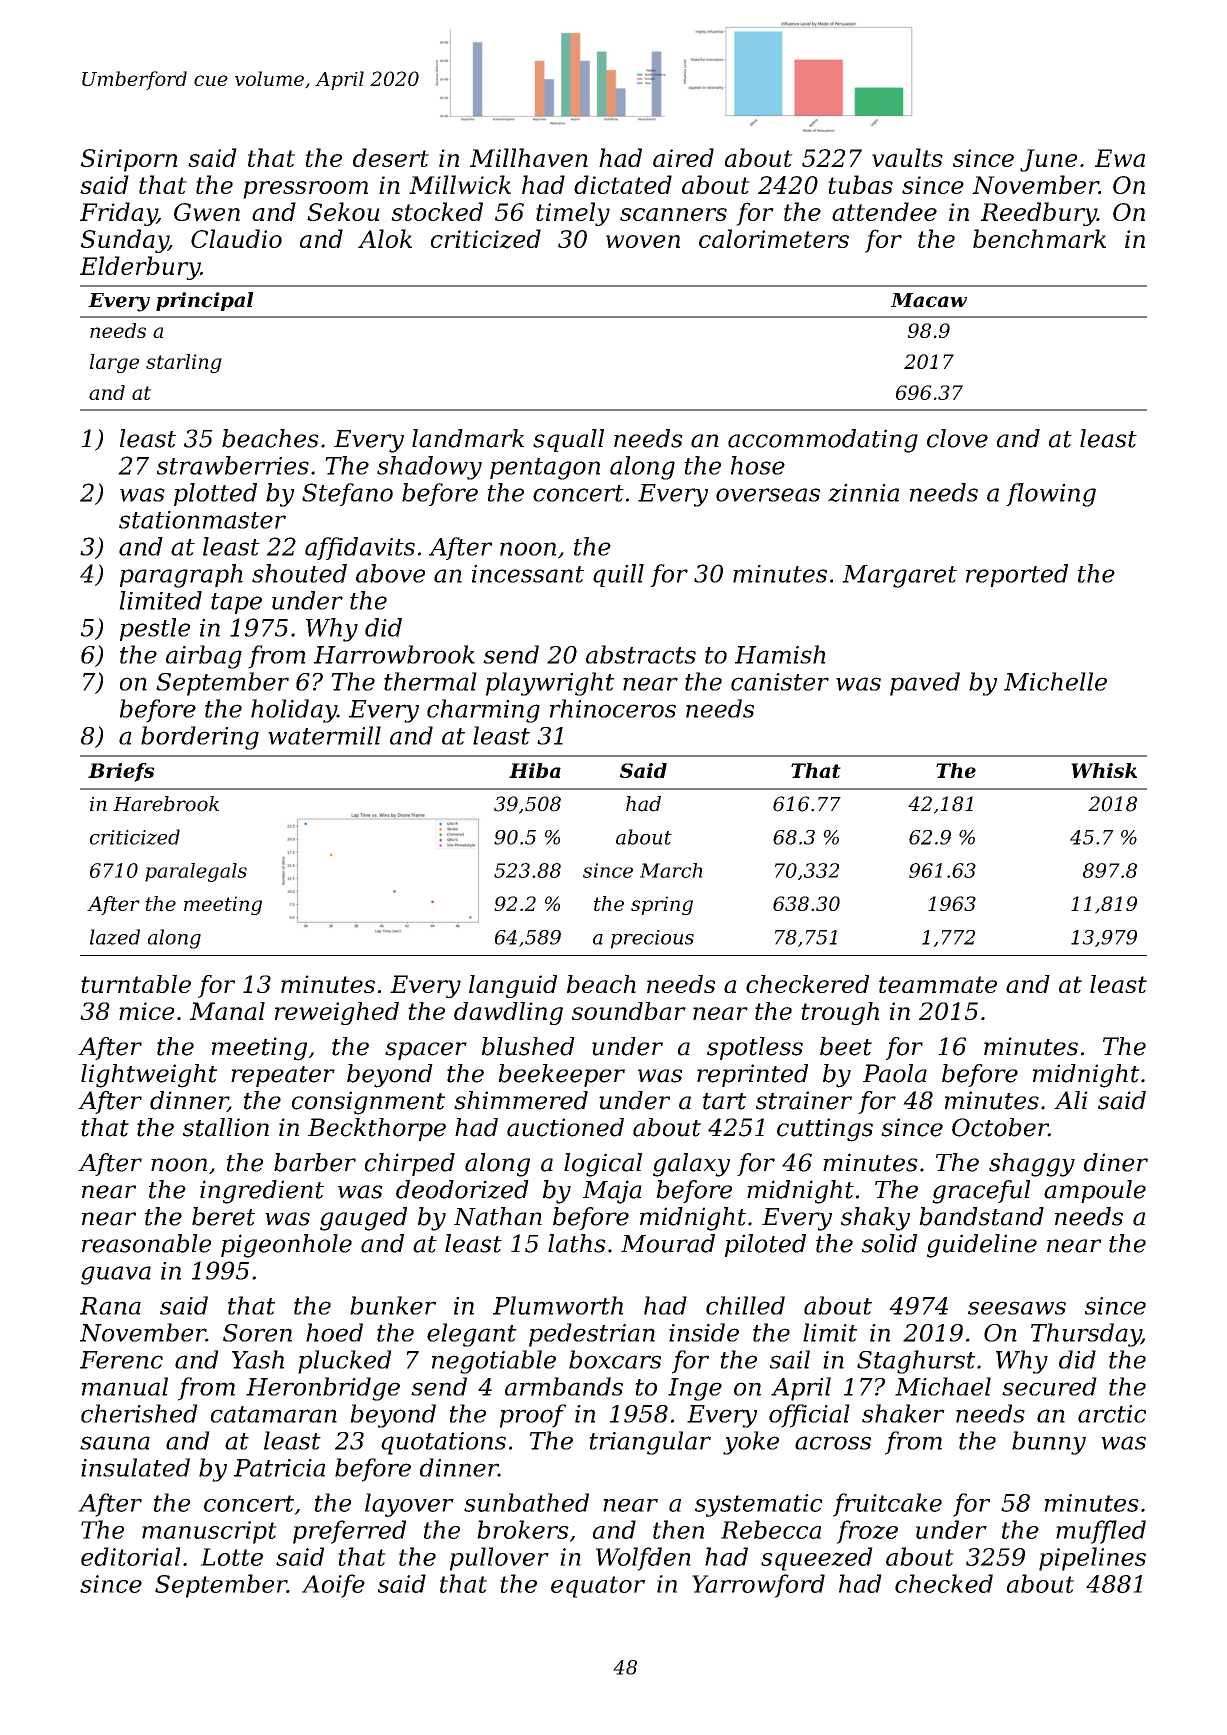 The image size is (1227, 1735). I want to click on Yarrowford, so click(758, 1586).
